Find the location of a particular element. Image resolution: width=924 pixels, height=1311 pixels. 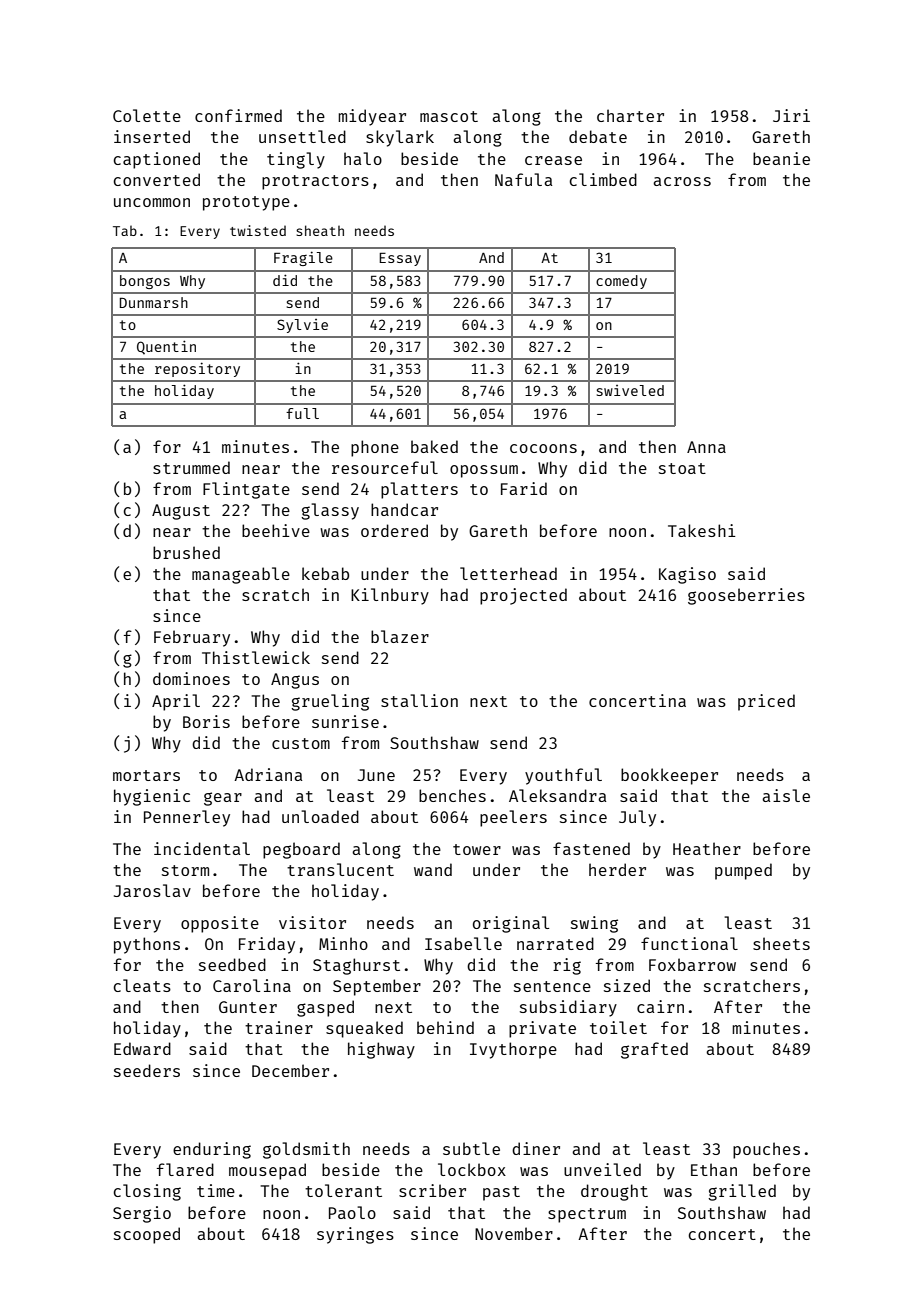

beanie is located at coordinates (781, 158).
